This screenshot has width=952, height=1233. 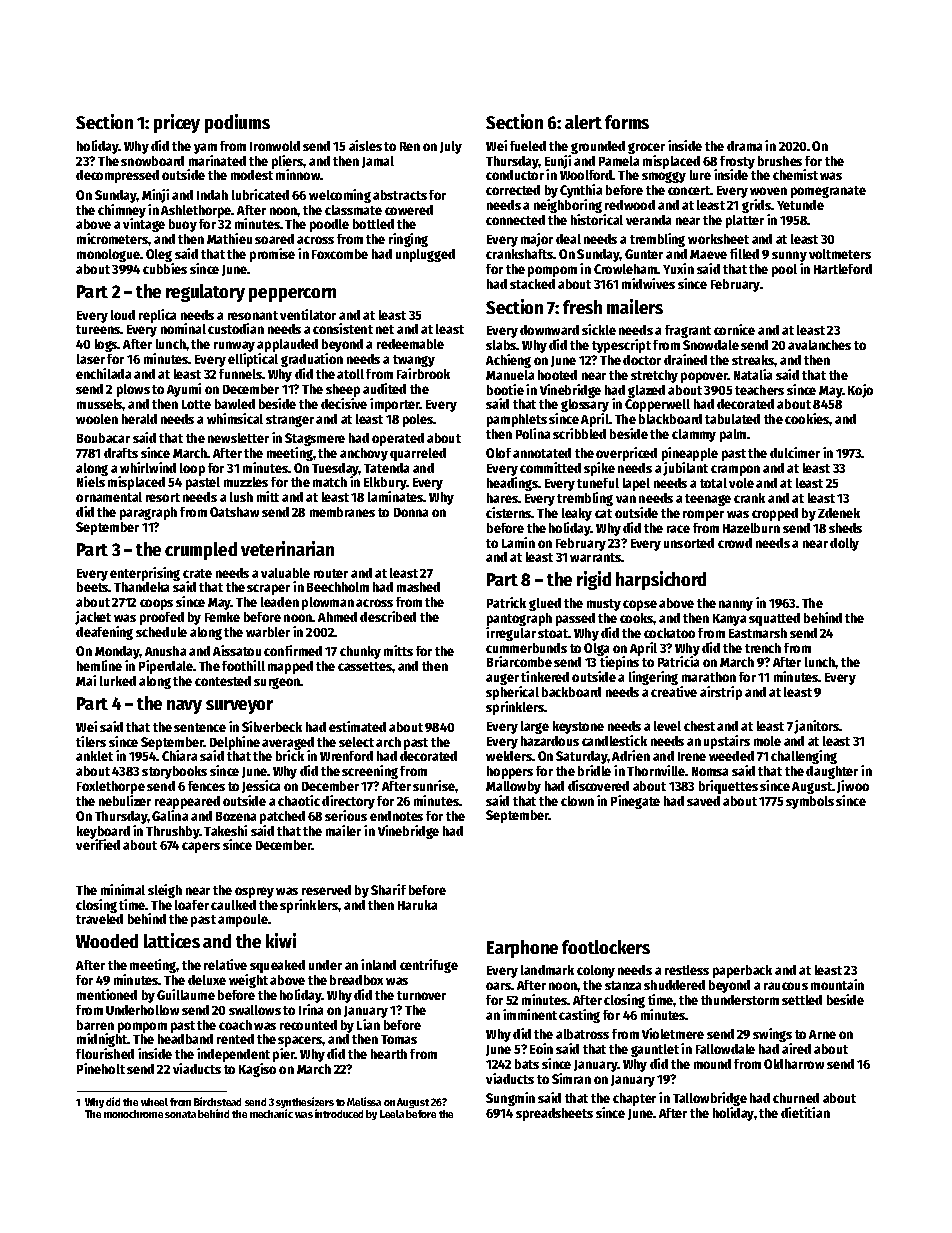 I want to click on janitors, so click(x=817, y=727).
